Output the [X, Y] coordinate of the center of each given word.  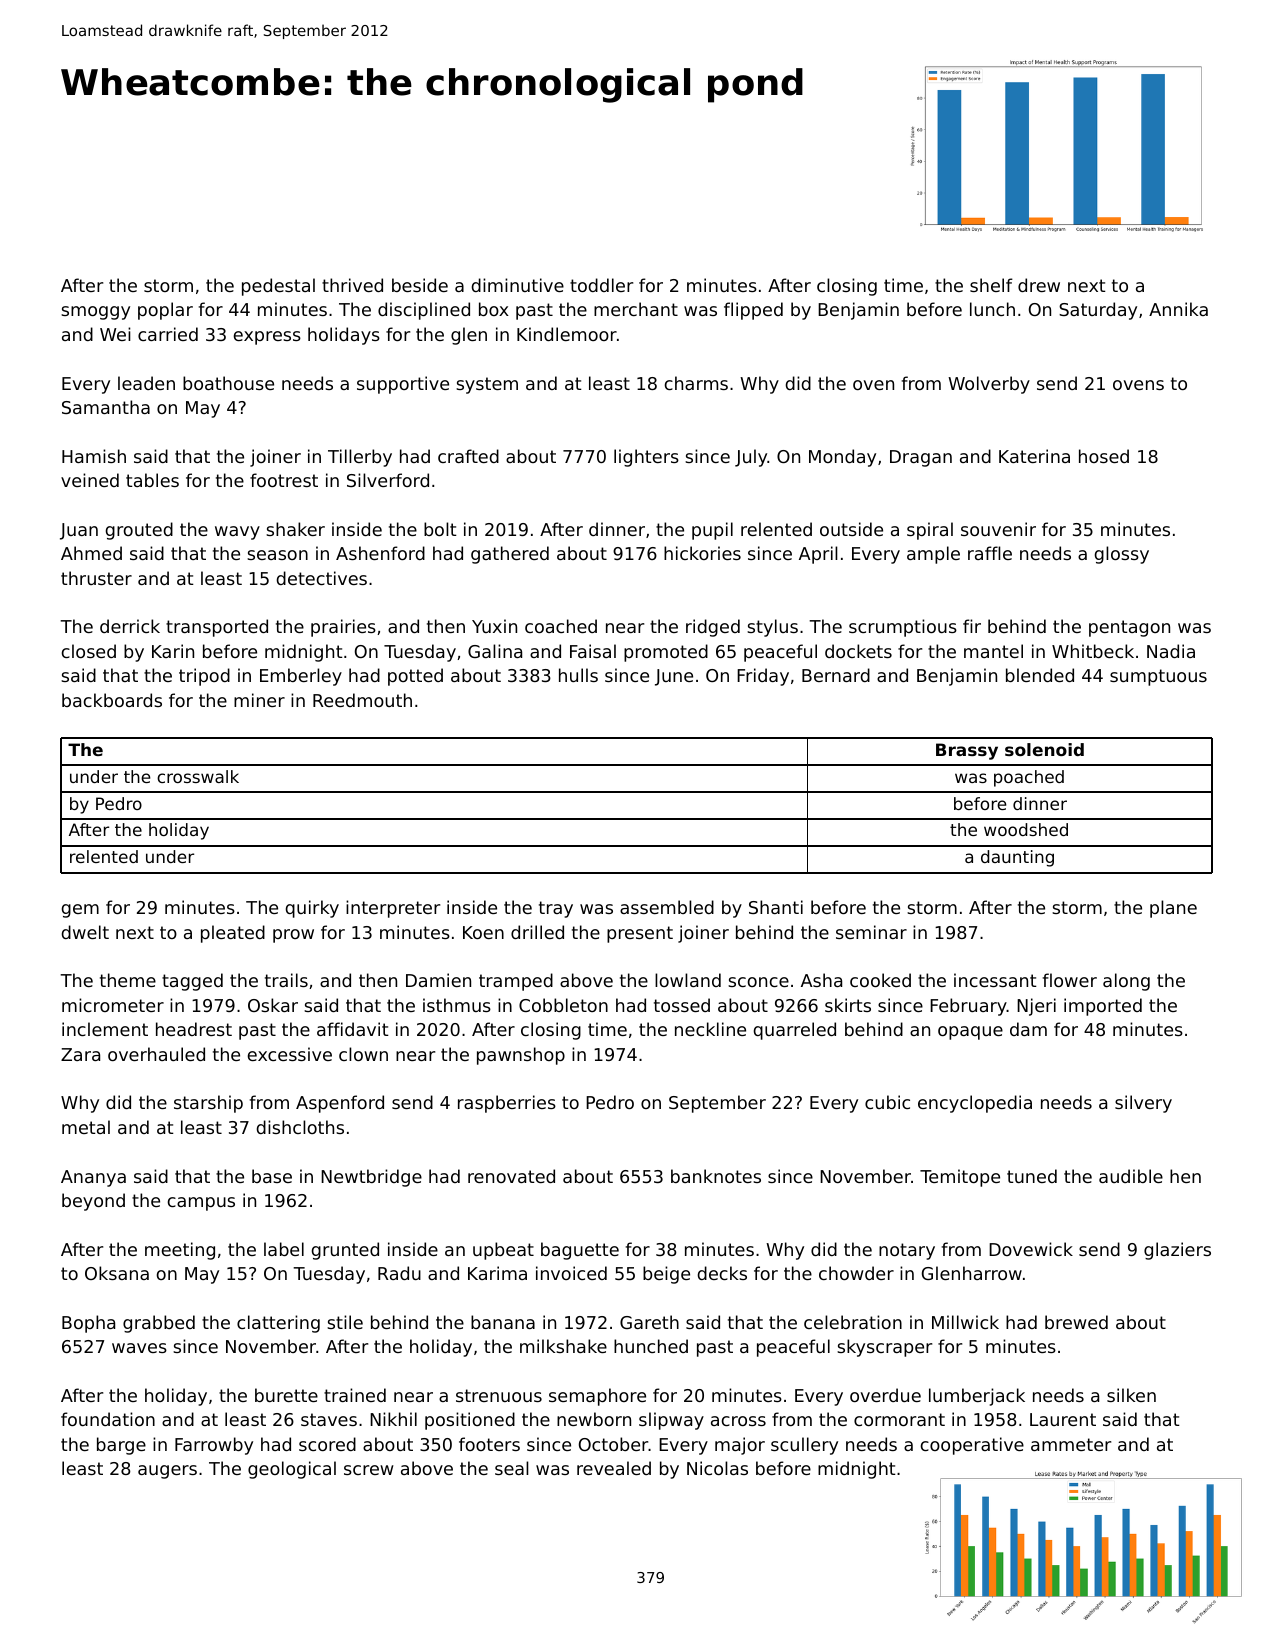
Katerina [1034, 456]
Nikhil [393, 1419]
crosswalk [198, 776]
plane [1173, 909]
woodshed [1026, 829]
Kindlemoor [567, 334]
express [267, 338]
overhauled [156, 1054]
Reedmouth [362, 700]
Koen [483, 932]
